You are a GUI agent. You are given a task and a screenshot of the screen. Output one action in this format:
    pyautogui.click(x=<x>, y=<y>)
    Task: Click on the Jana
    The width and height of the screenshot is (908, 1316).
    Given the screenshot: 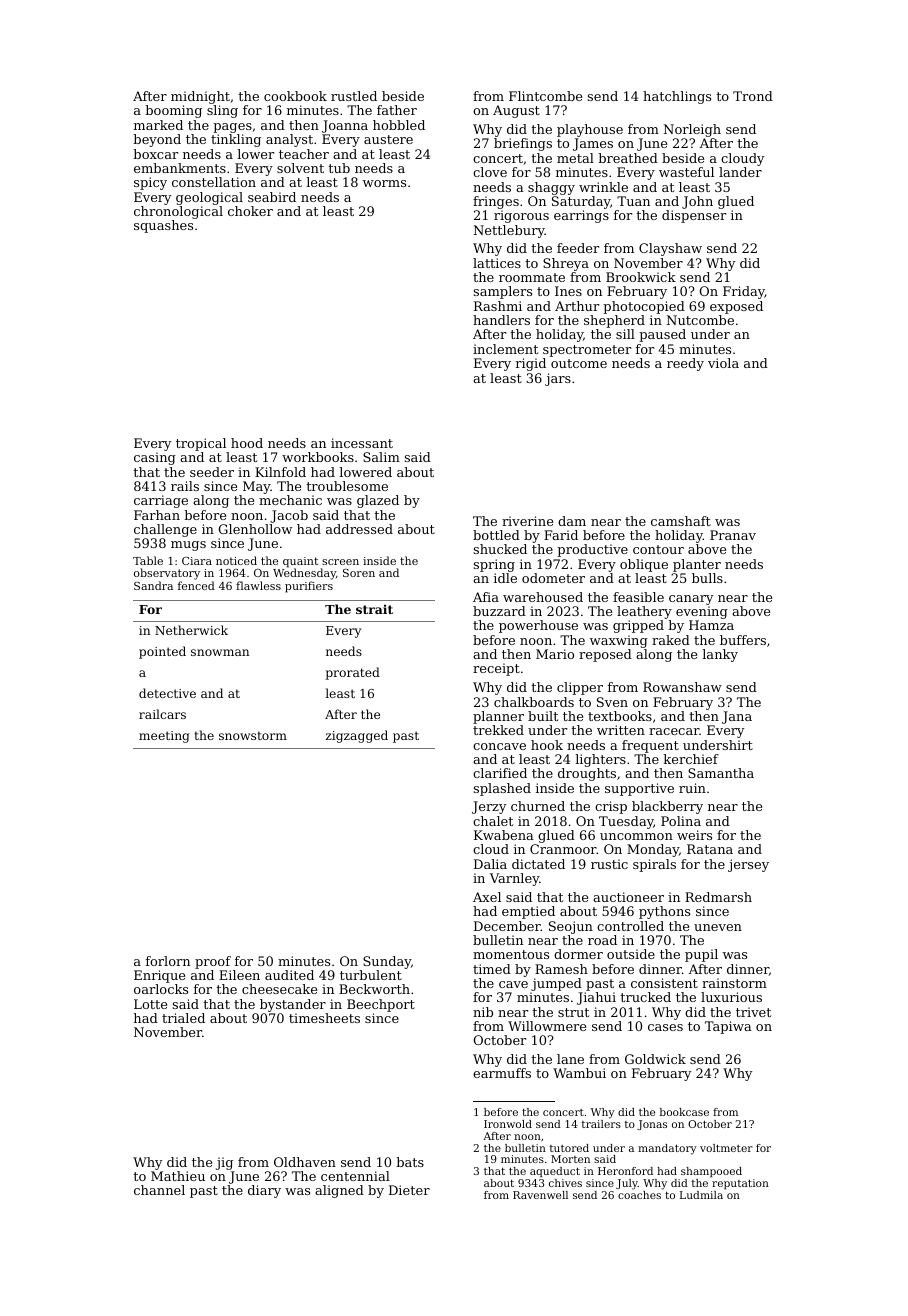 What is the action you would take?
    pyautogui.click(x=737, y=717)
